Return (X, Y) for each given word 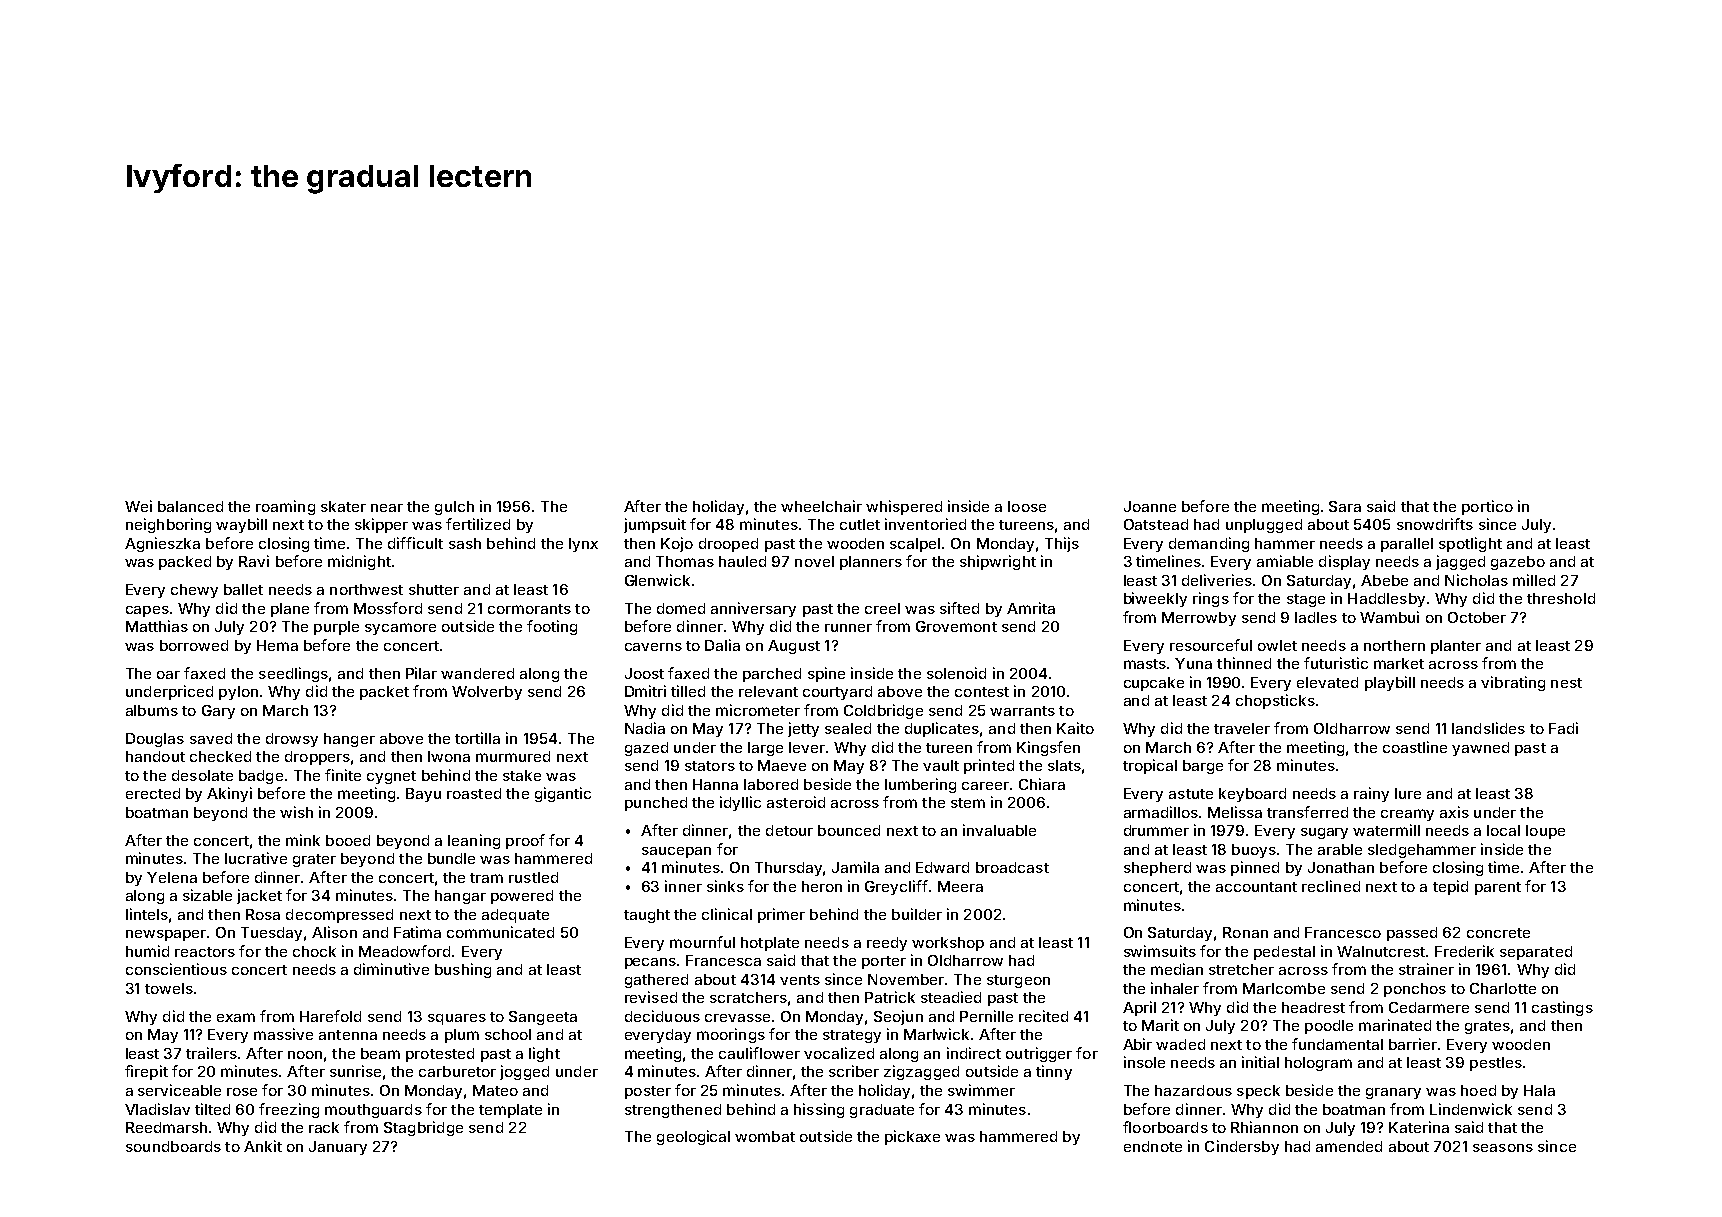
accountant (1256, 887)
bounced (849, 830)
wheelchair (821, 506)
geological (693, 1137)
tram (486, 878)
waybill (241, 525)
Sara (1345, 506)
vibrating (1513, 683)
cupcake (1154, 684)
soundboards (173, 1146)
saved (211, 738)
